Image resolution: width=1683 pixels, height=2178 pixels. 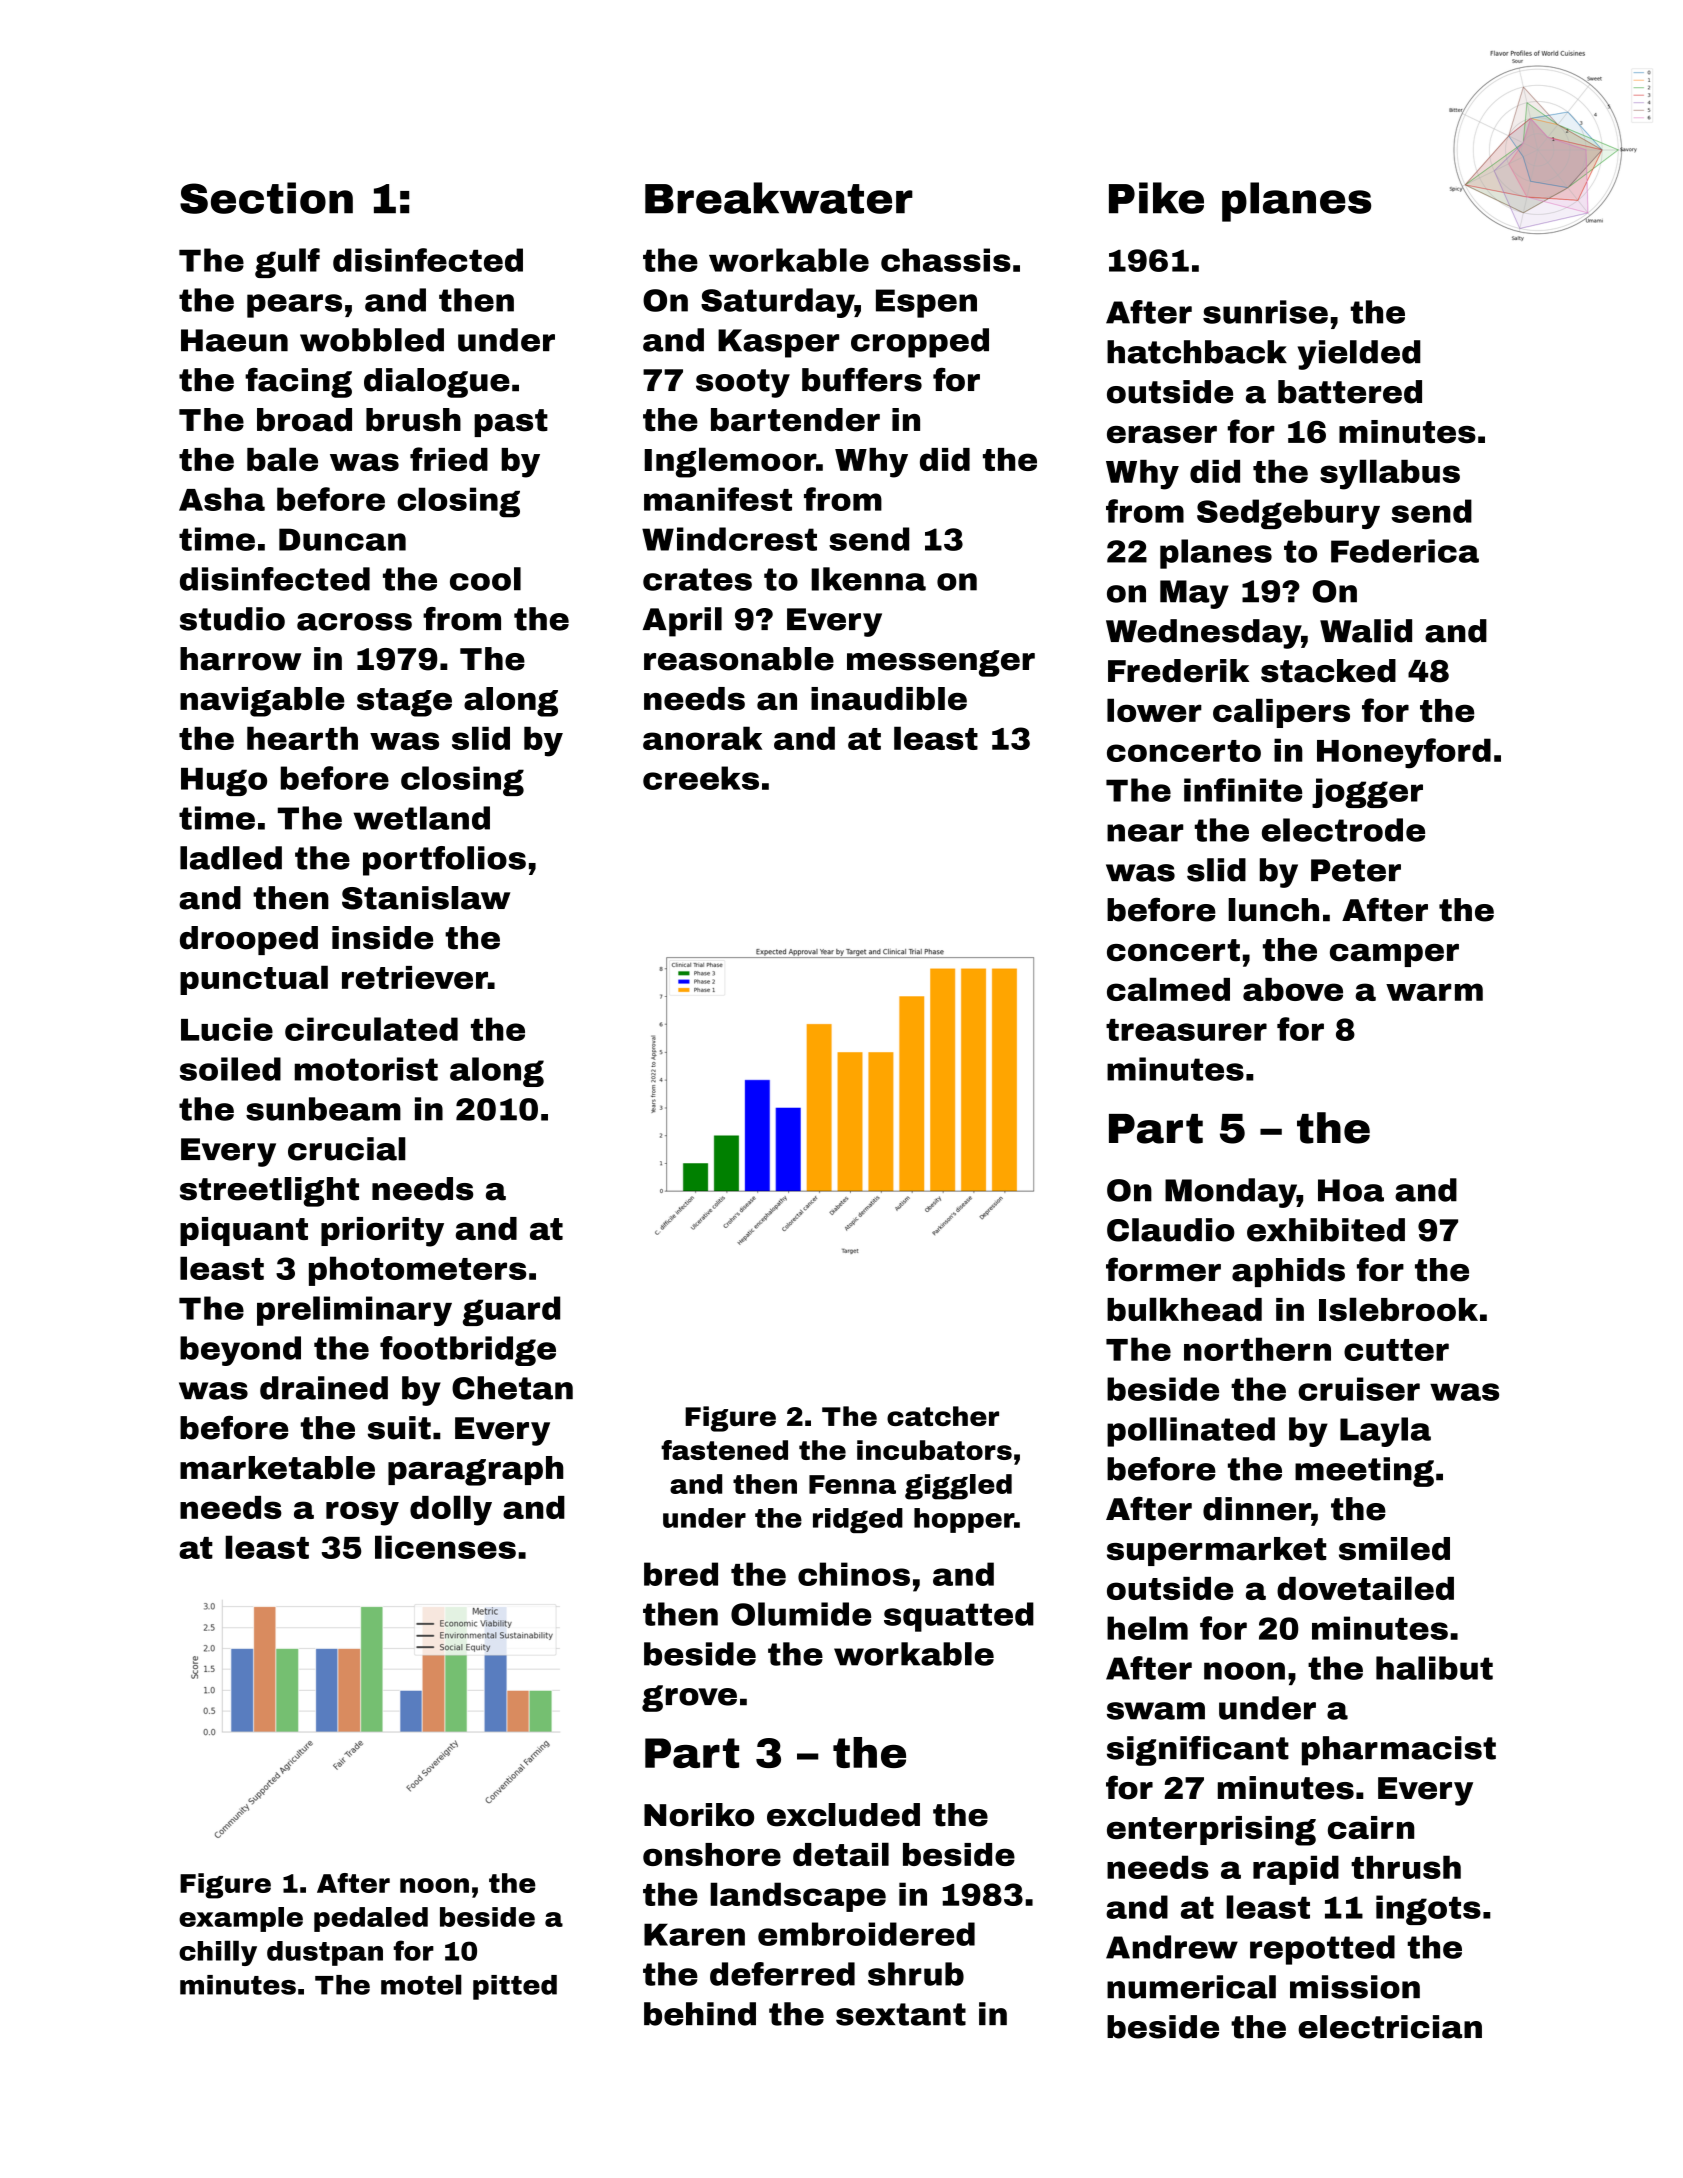 I want to click on pedaled, so click(x=371, y=1919).
